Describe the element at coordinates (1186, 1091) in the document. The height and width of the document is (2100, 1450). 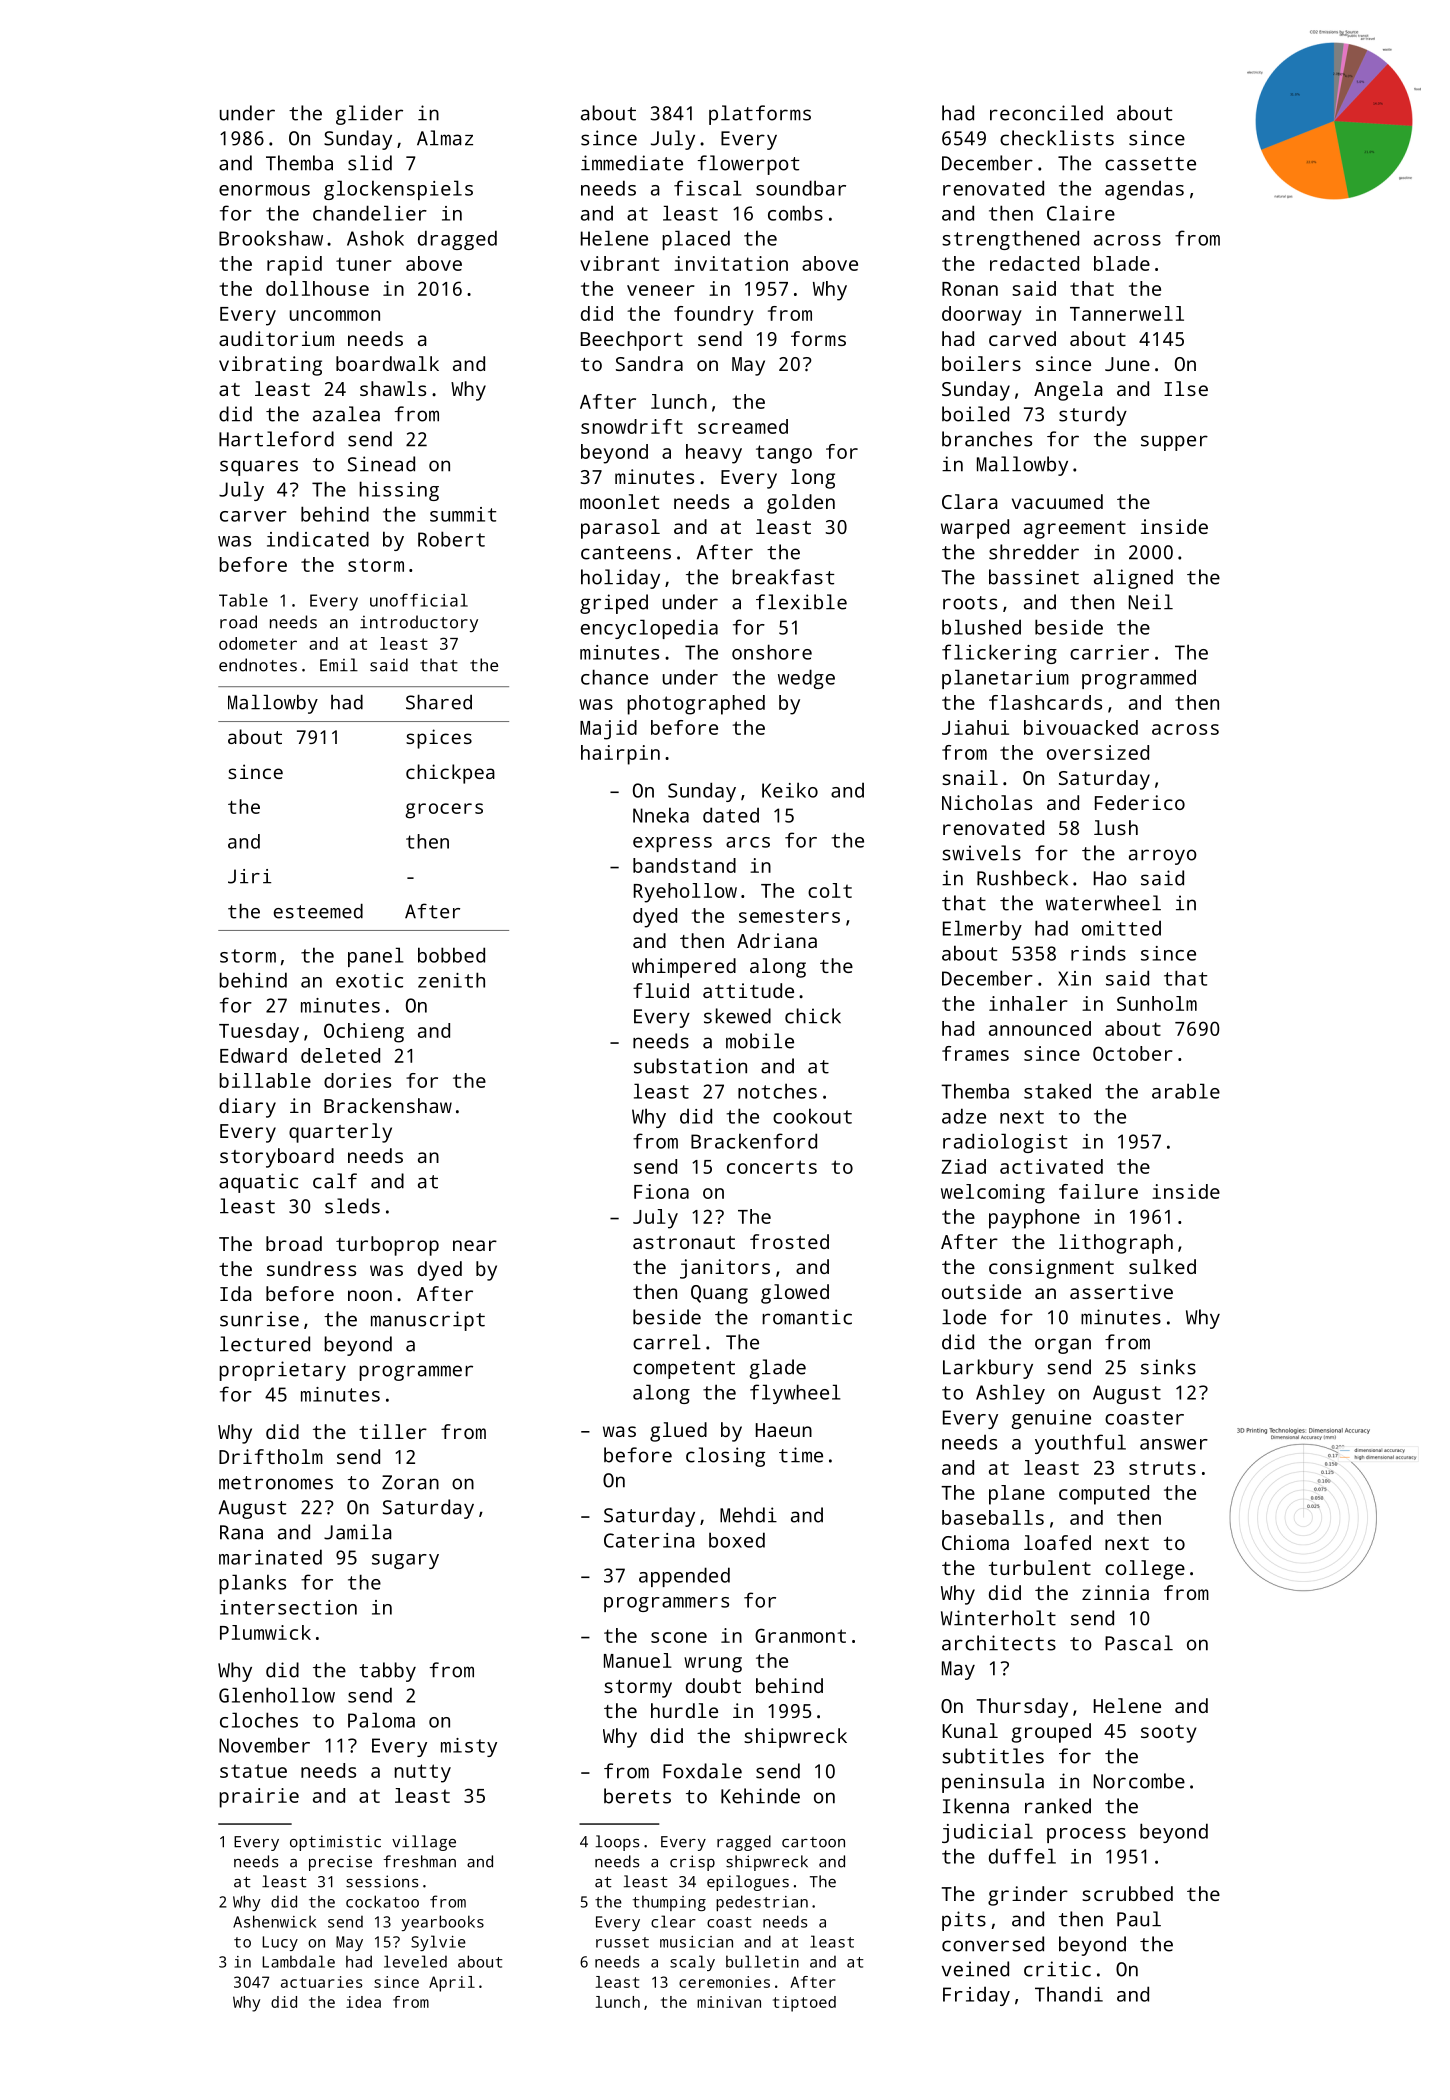
I see `arable` at that location.
